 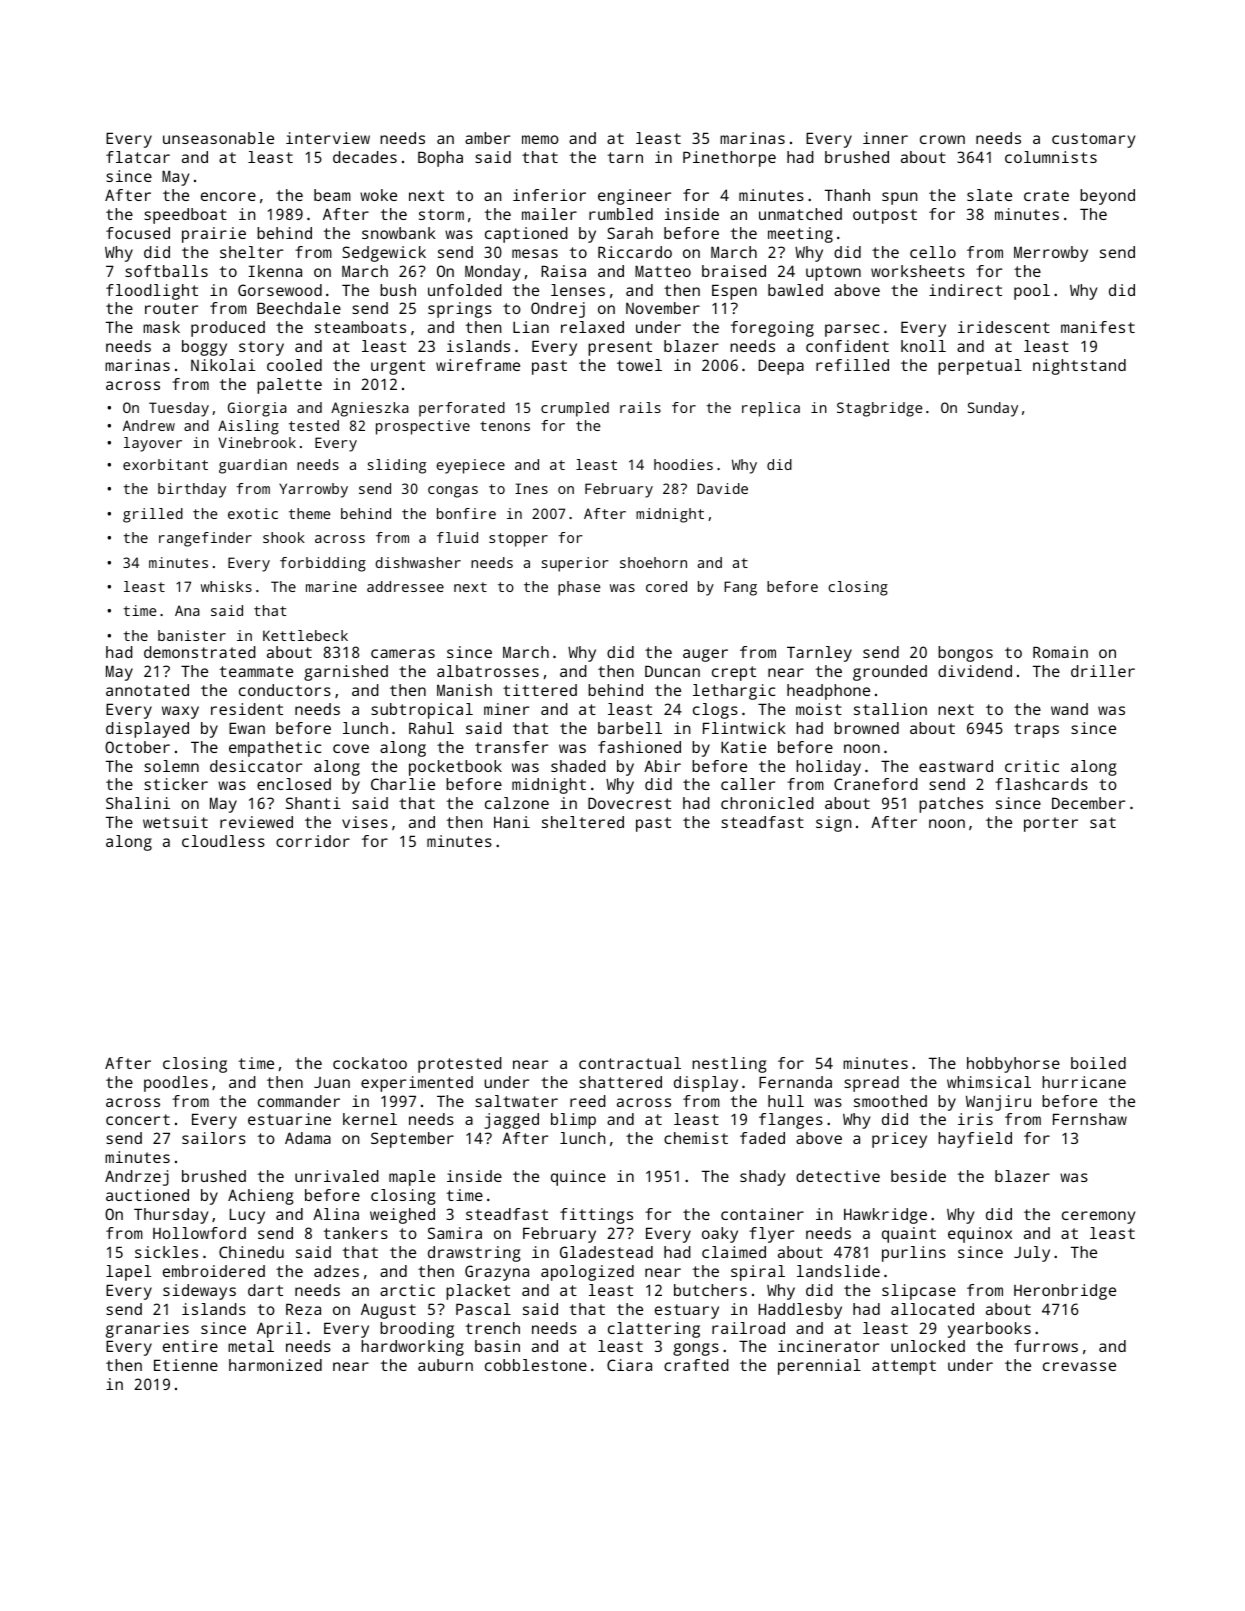 What do you see at coordinates (993, 409) in the page?
I see `Sunday` at bounding box center [993, 409].
